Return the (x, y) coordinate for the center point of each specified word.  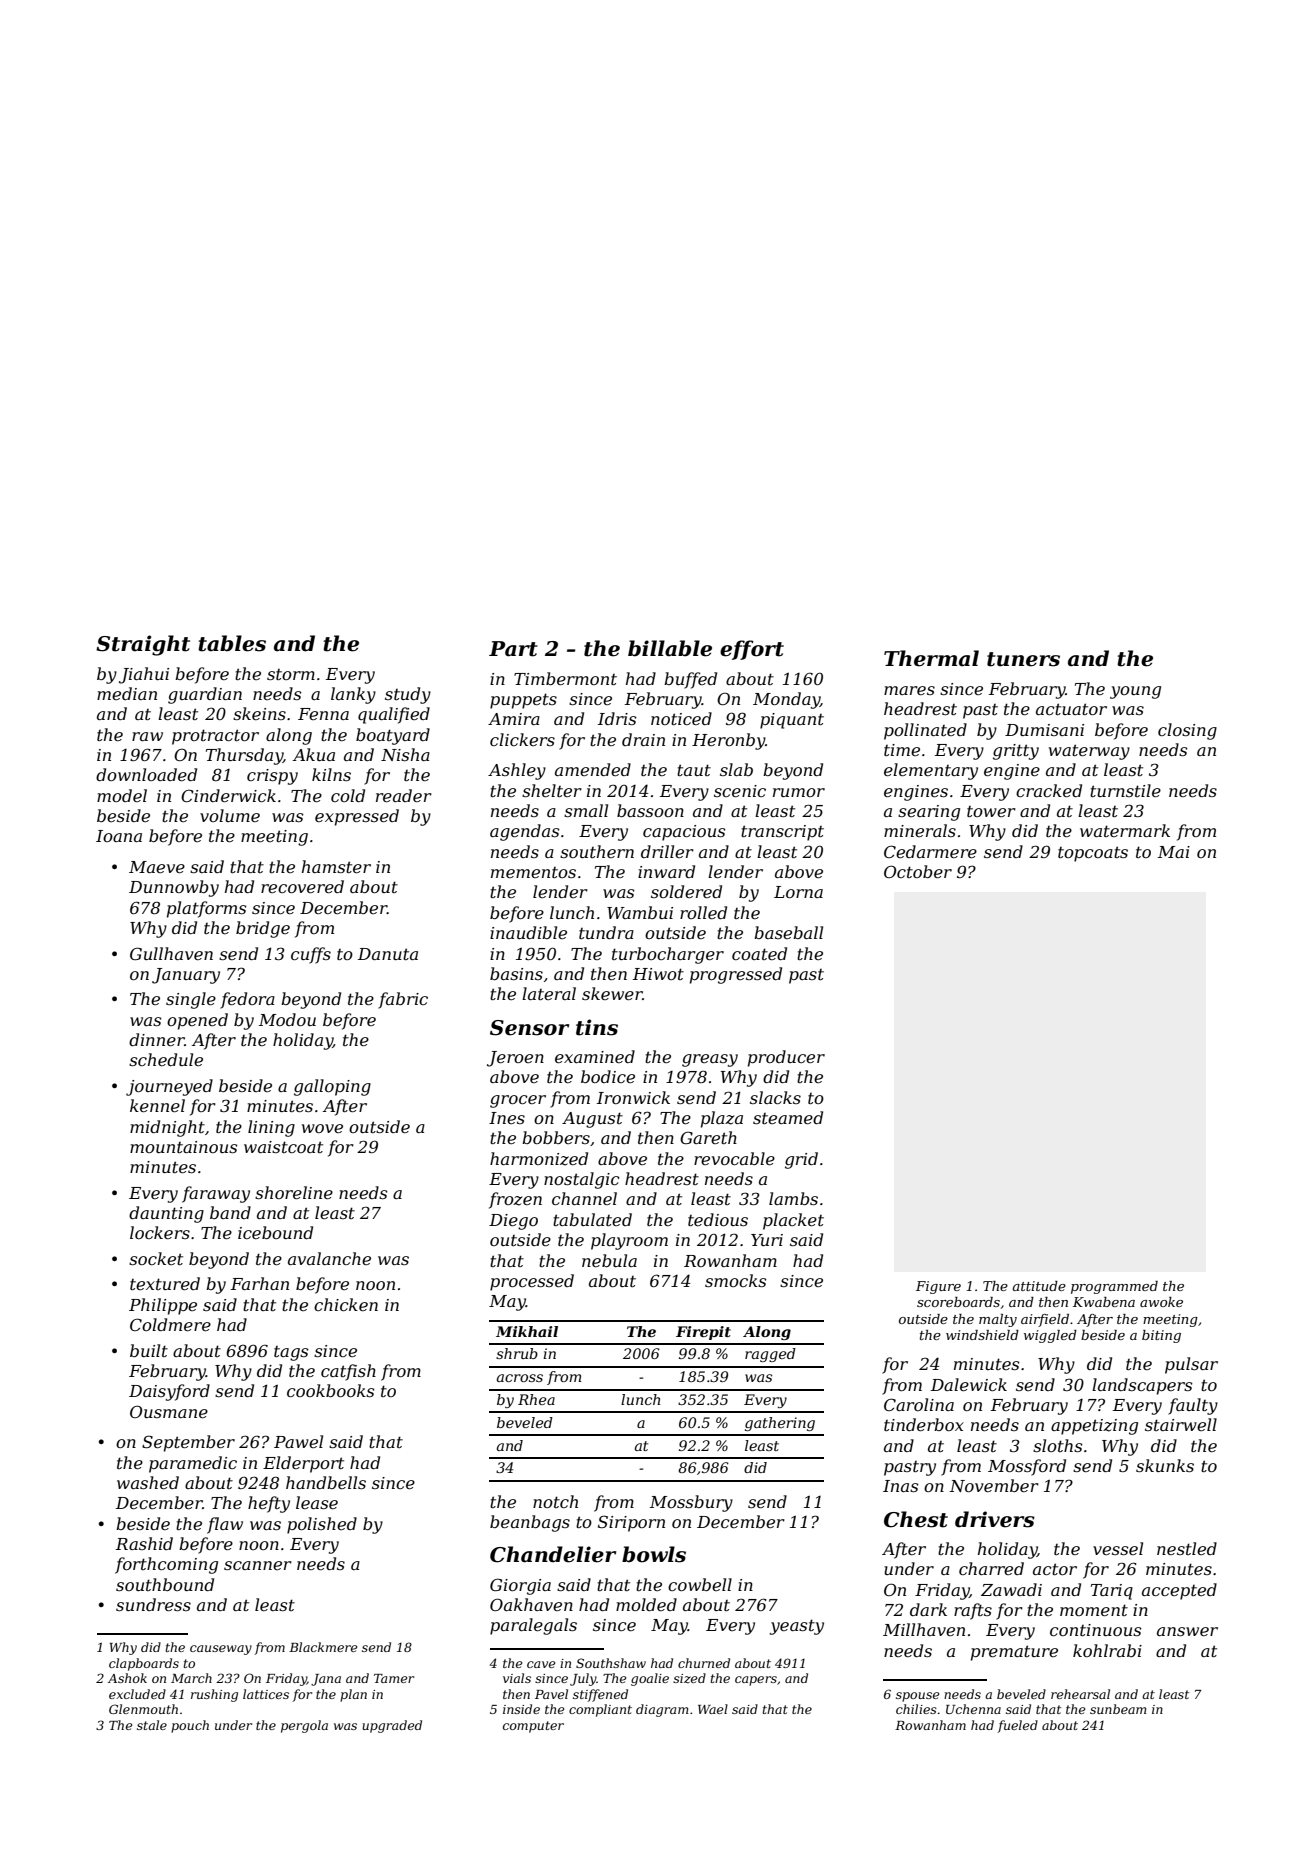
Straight (143, 645)
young (1135, 692)
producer (786, 1058)
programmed (1114, 1287)
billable (670, 648)
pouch (190, 1726)
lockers (160, 1232)
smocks (735, 1280)
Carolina (919, 1404)
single (191, 1000)
